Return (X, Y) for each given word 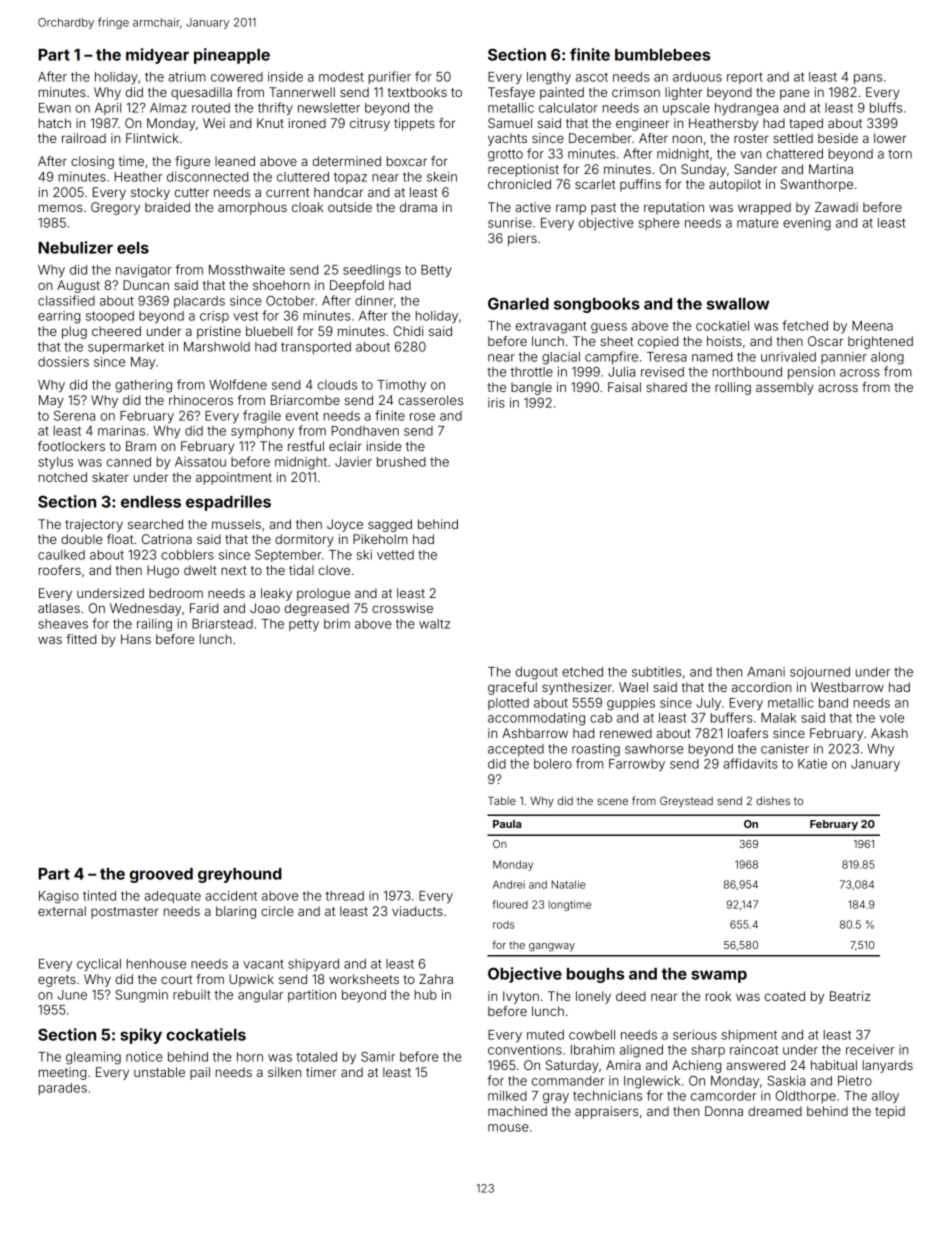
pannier (844, 358)
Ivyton (521, 997)
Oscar (825, 341)
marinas (121, 431)
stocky (150, 193)
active (533, 207)
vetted (395, 555)
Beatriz (850, 996)
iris (496, 403)
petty (304, 625)
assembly (785, 388)
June (72, 995)
